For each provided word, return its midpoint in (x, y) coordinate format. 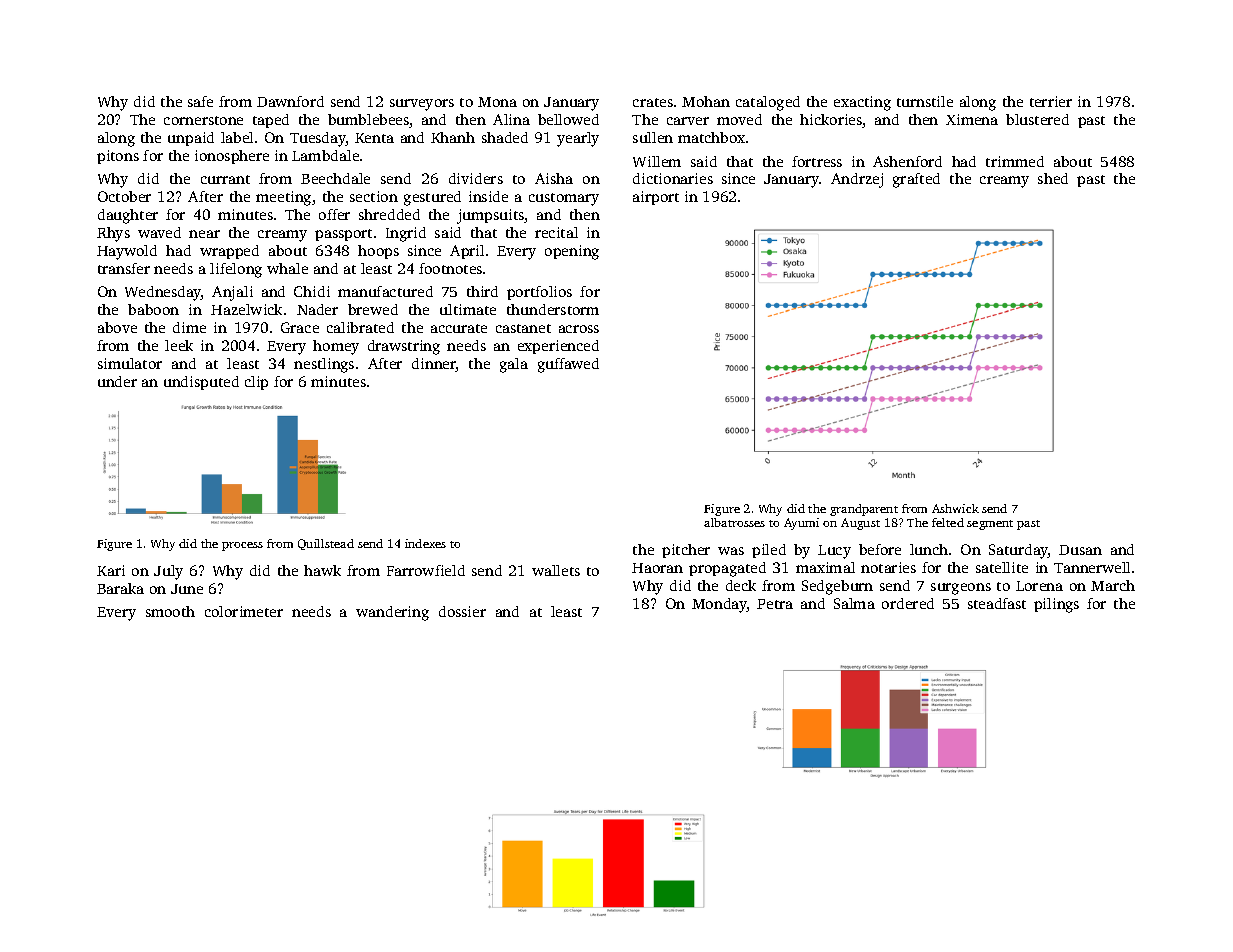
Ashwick (955, 508)
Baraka (120, 588)
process (242, 546)
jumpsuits (491, 216)
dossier (462, 611)
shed (1053, 178)
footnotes (450, 268)
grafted (916, 180)
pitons (118, 157)
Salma (854, 603)
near (204, 234)
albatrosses (734, 522)
